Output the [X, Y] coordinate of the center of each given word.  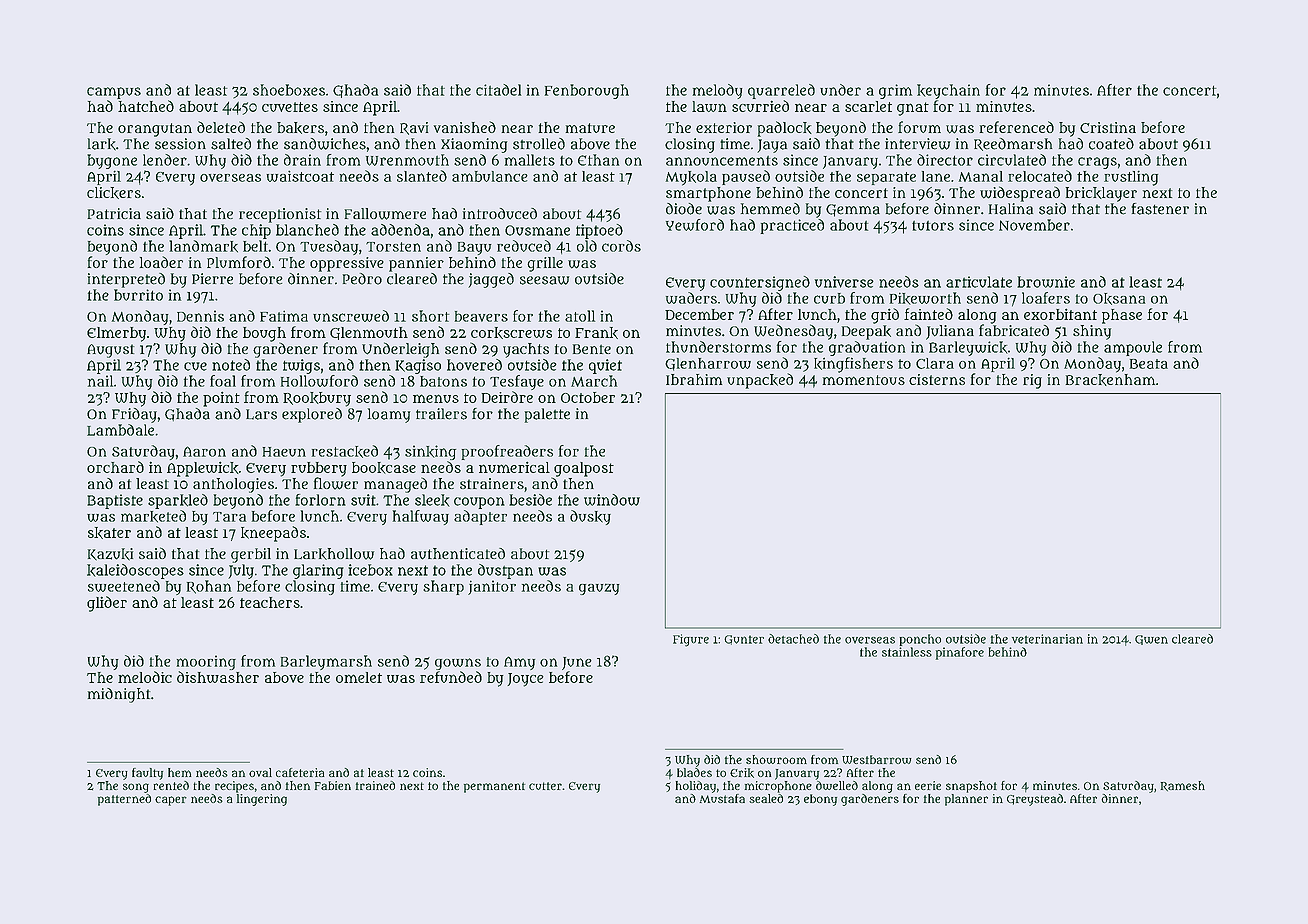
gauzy [599, 589]
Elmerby [116, 334]
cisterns [937, 379]
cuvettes [290, 107]
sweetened [124, 586]
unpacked [760, 381]
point [221, 399]
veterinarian [1047, 639]
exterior [724, 127]
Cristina [1108, 127]
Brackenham [1110, 380]
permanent [494, 787]
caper [171, 801]
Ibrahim [694, 379]
